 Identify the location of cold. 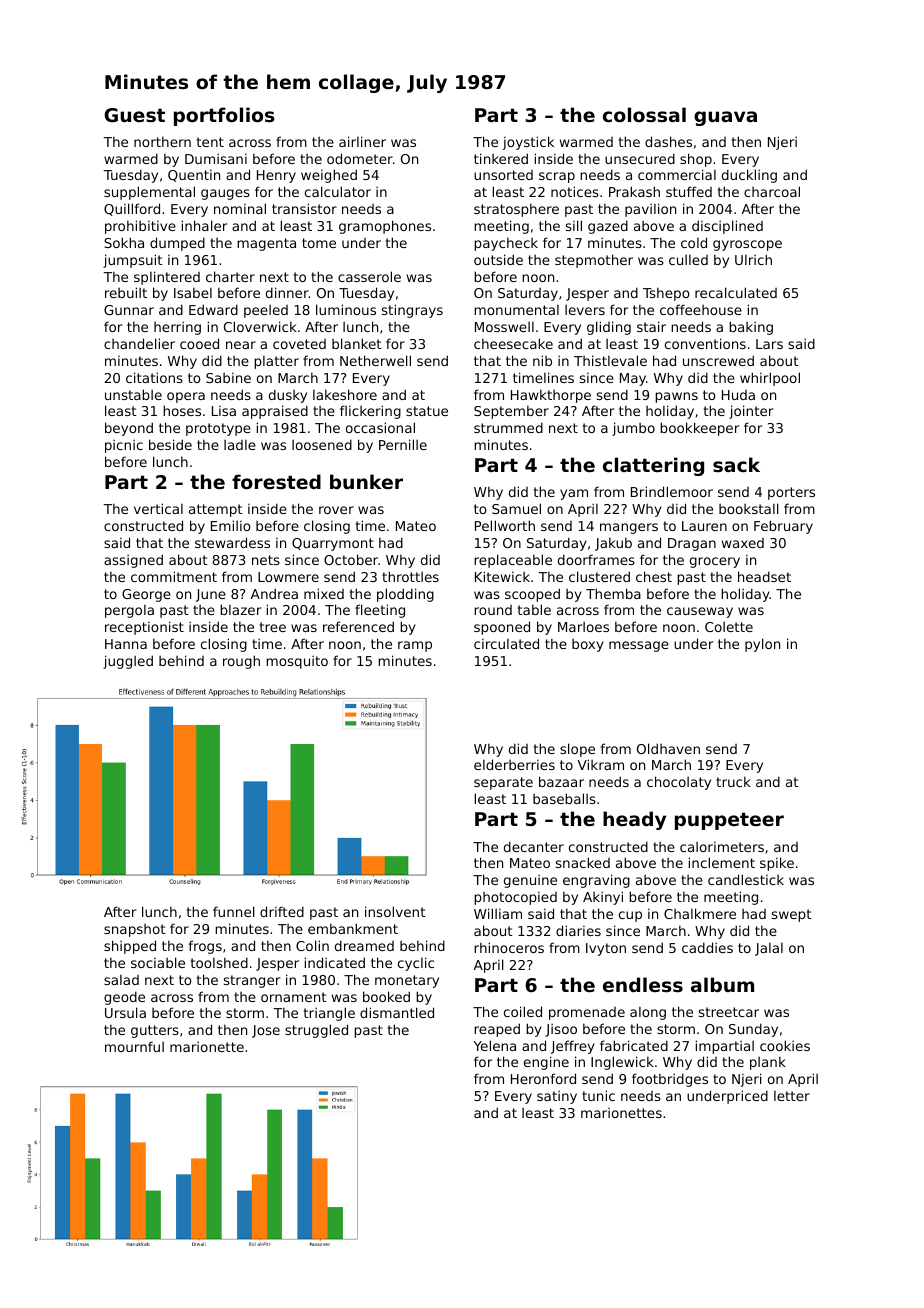
(694, 242).
